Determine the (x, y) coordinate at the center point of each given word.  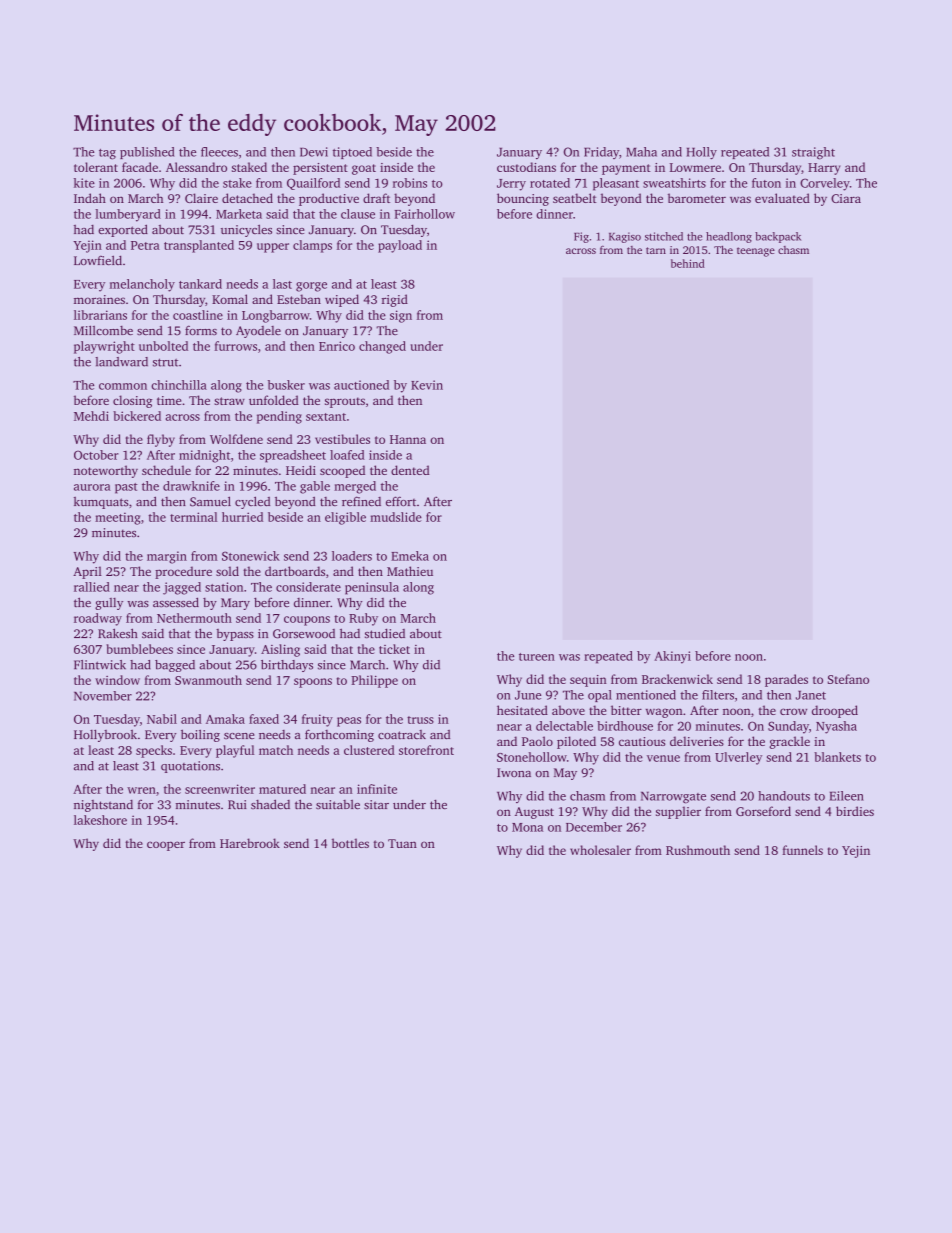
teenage (756, 252)
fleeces (219, 152)
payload (400, 246)
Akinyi (672, 657)
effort (401, 501)
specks (154, 751)
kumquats (101, 503)
